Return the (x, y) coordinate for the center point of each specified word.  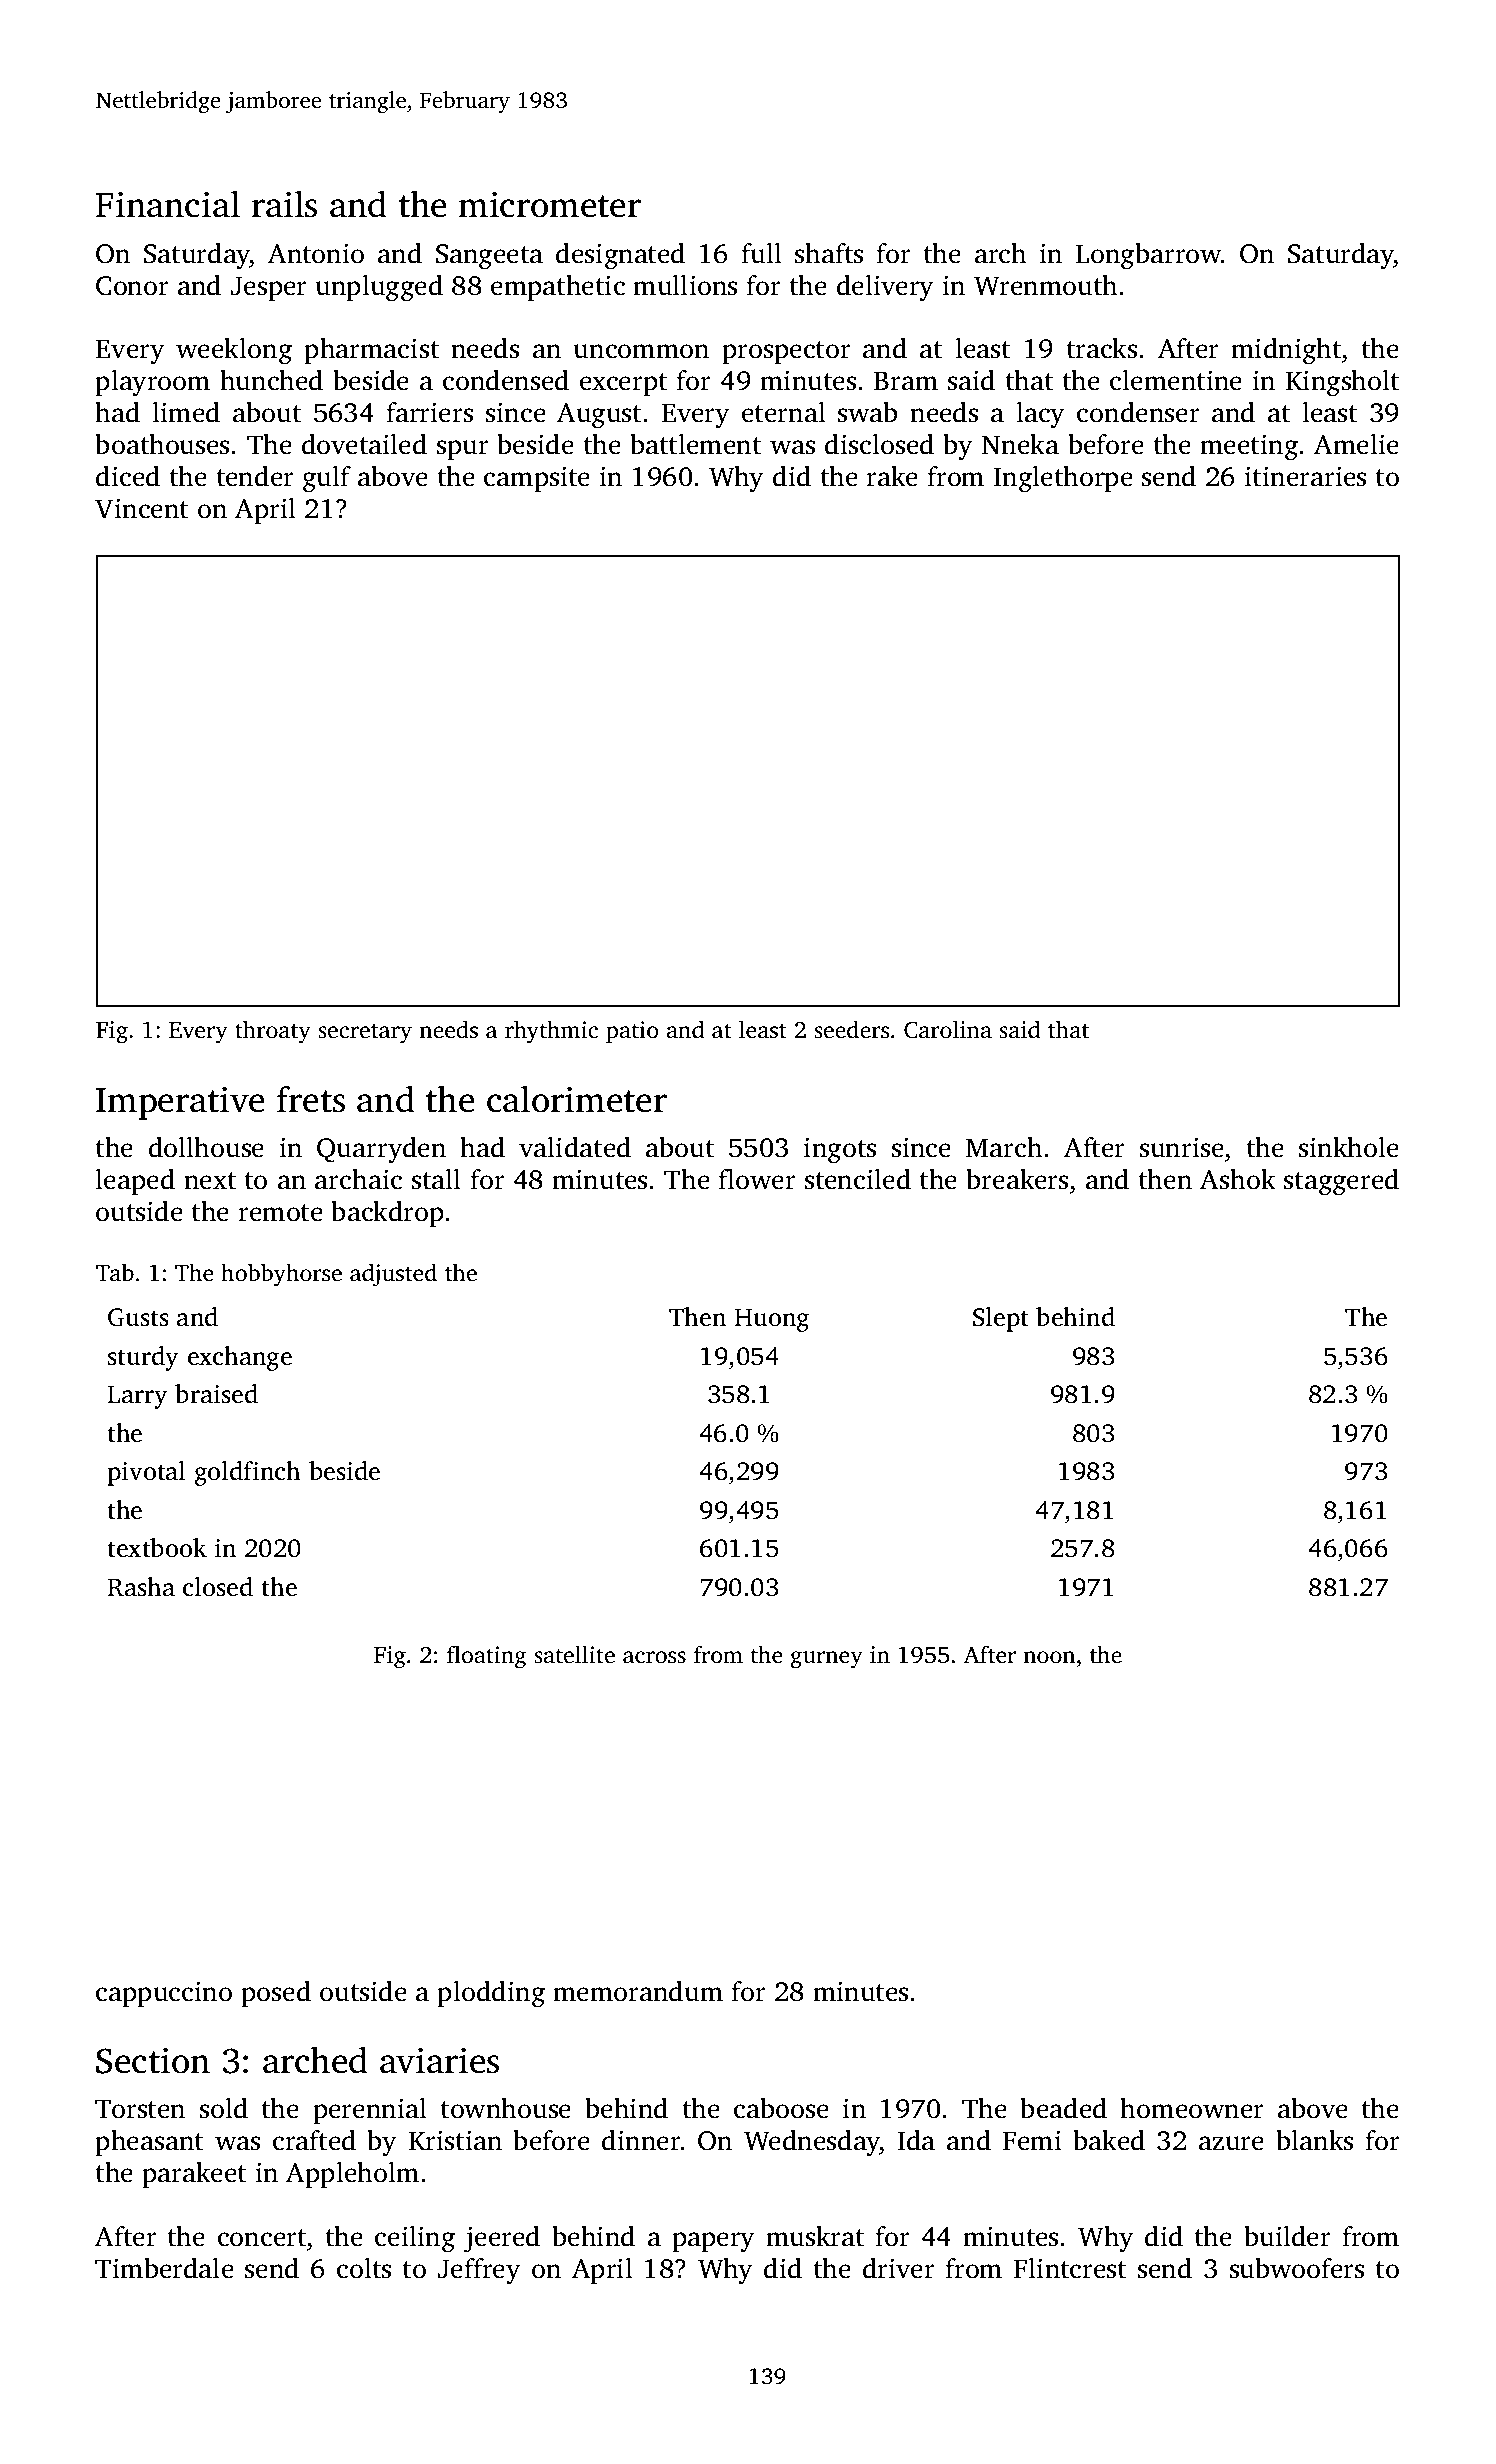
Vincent (141, 508)
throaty (273, 1032)
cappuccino (164, 1994)
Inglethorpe (1063, 479)
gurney (827, 1660)
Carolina (948, 1029)
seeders (851, 1029)
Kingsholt (1342, 383)
